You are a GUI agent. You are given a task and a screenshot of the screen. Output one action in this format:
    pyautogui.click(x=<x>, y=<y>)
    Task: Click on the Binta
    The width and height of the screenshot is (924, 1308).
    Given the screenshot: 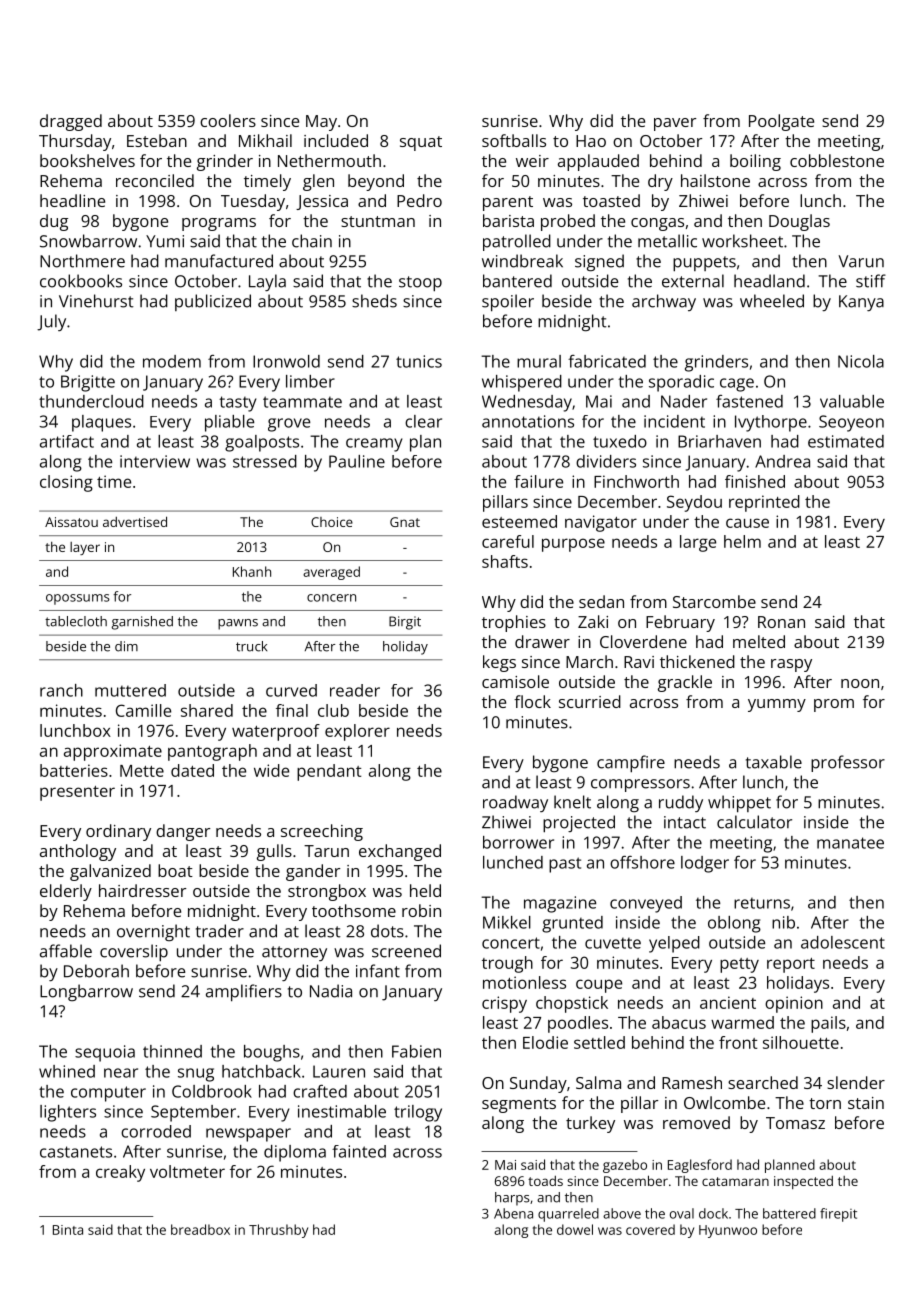 What is the action you would take?
    pyautogui.click(x=68, y=1230)
